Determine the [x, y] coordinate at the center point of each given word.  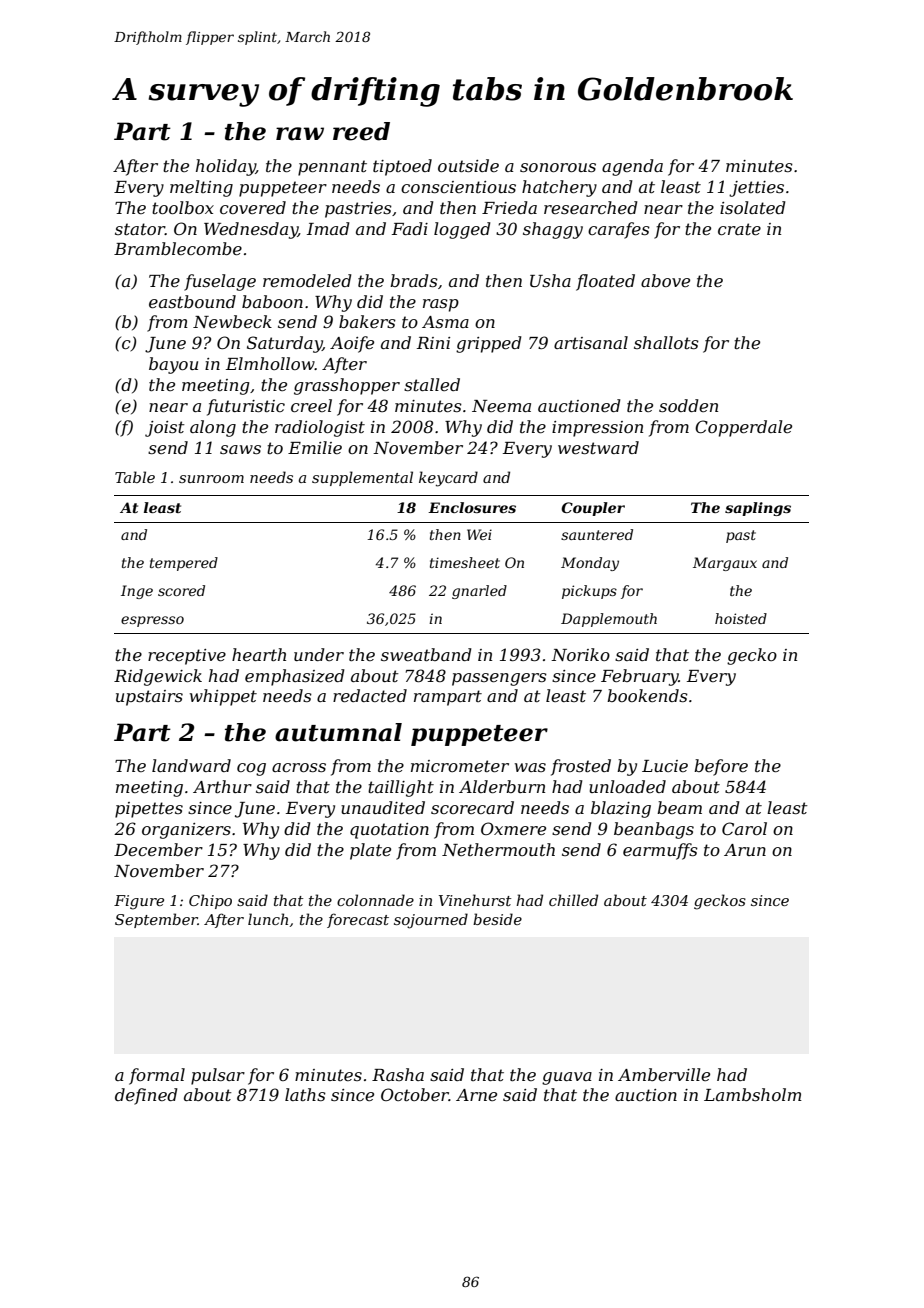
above [665, 280]
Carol [744, 828]
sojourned [431, 921]
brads [414, 280]
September [156, 920]
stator [140, 229]
